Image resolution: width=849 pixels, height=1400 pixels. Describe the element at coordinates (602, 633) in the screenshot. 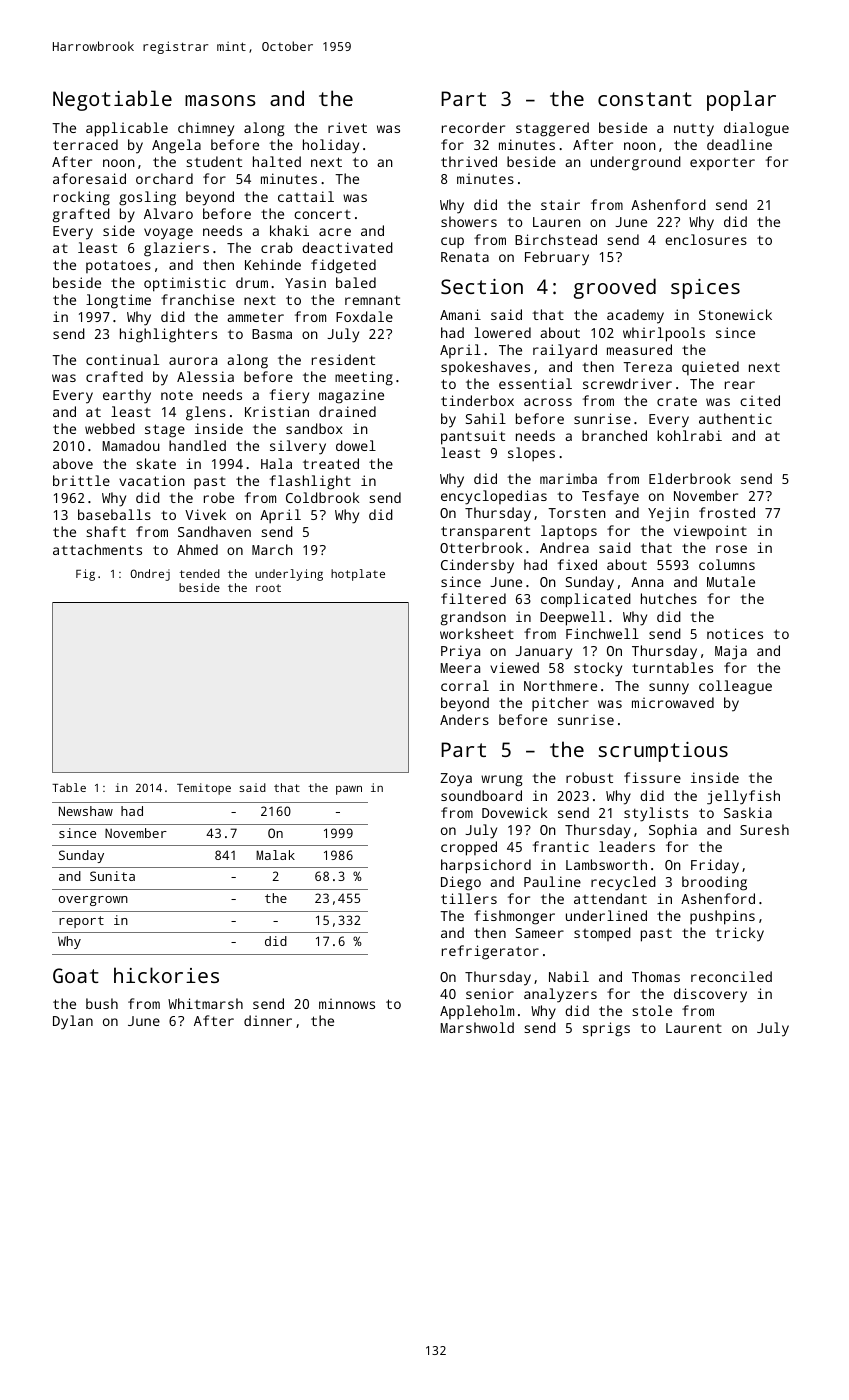

I see `Finchwell` at that location.
